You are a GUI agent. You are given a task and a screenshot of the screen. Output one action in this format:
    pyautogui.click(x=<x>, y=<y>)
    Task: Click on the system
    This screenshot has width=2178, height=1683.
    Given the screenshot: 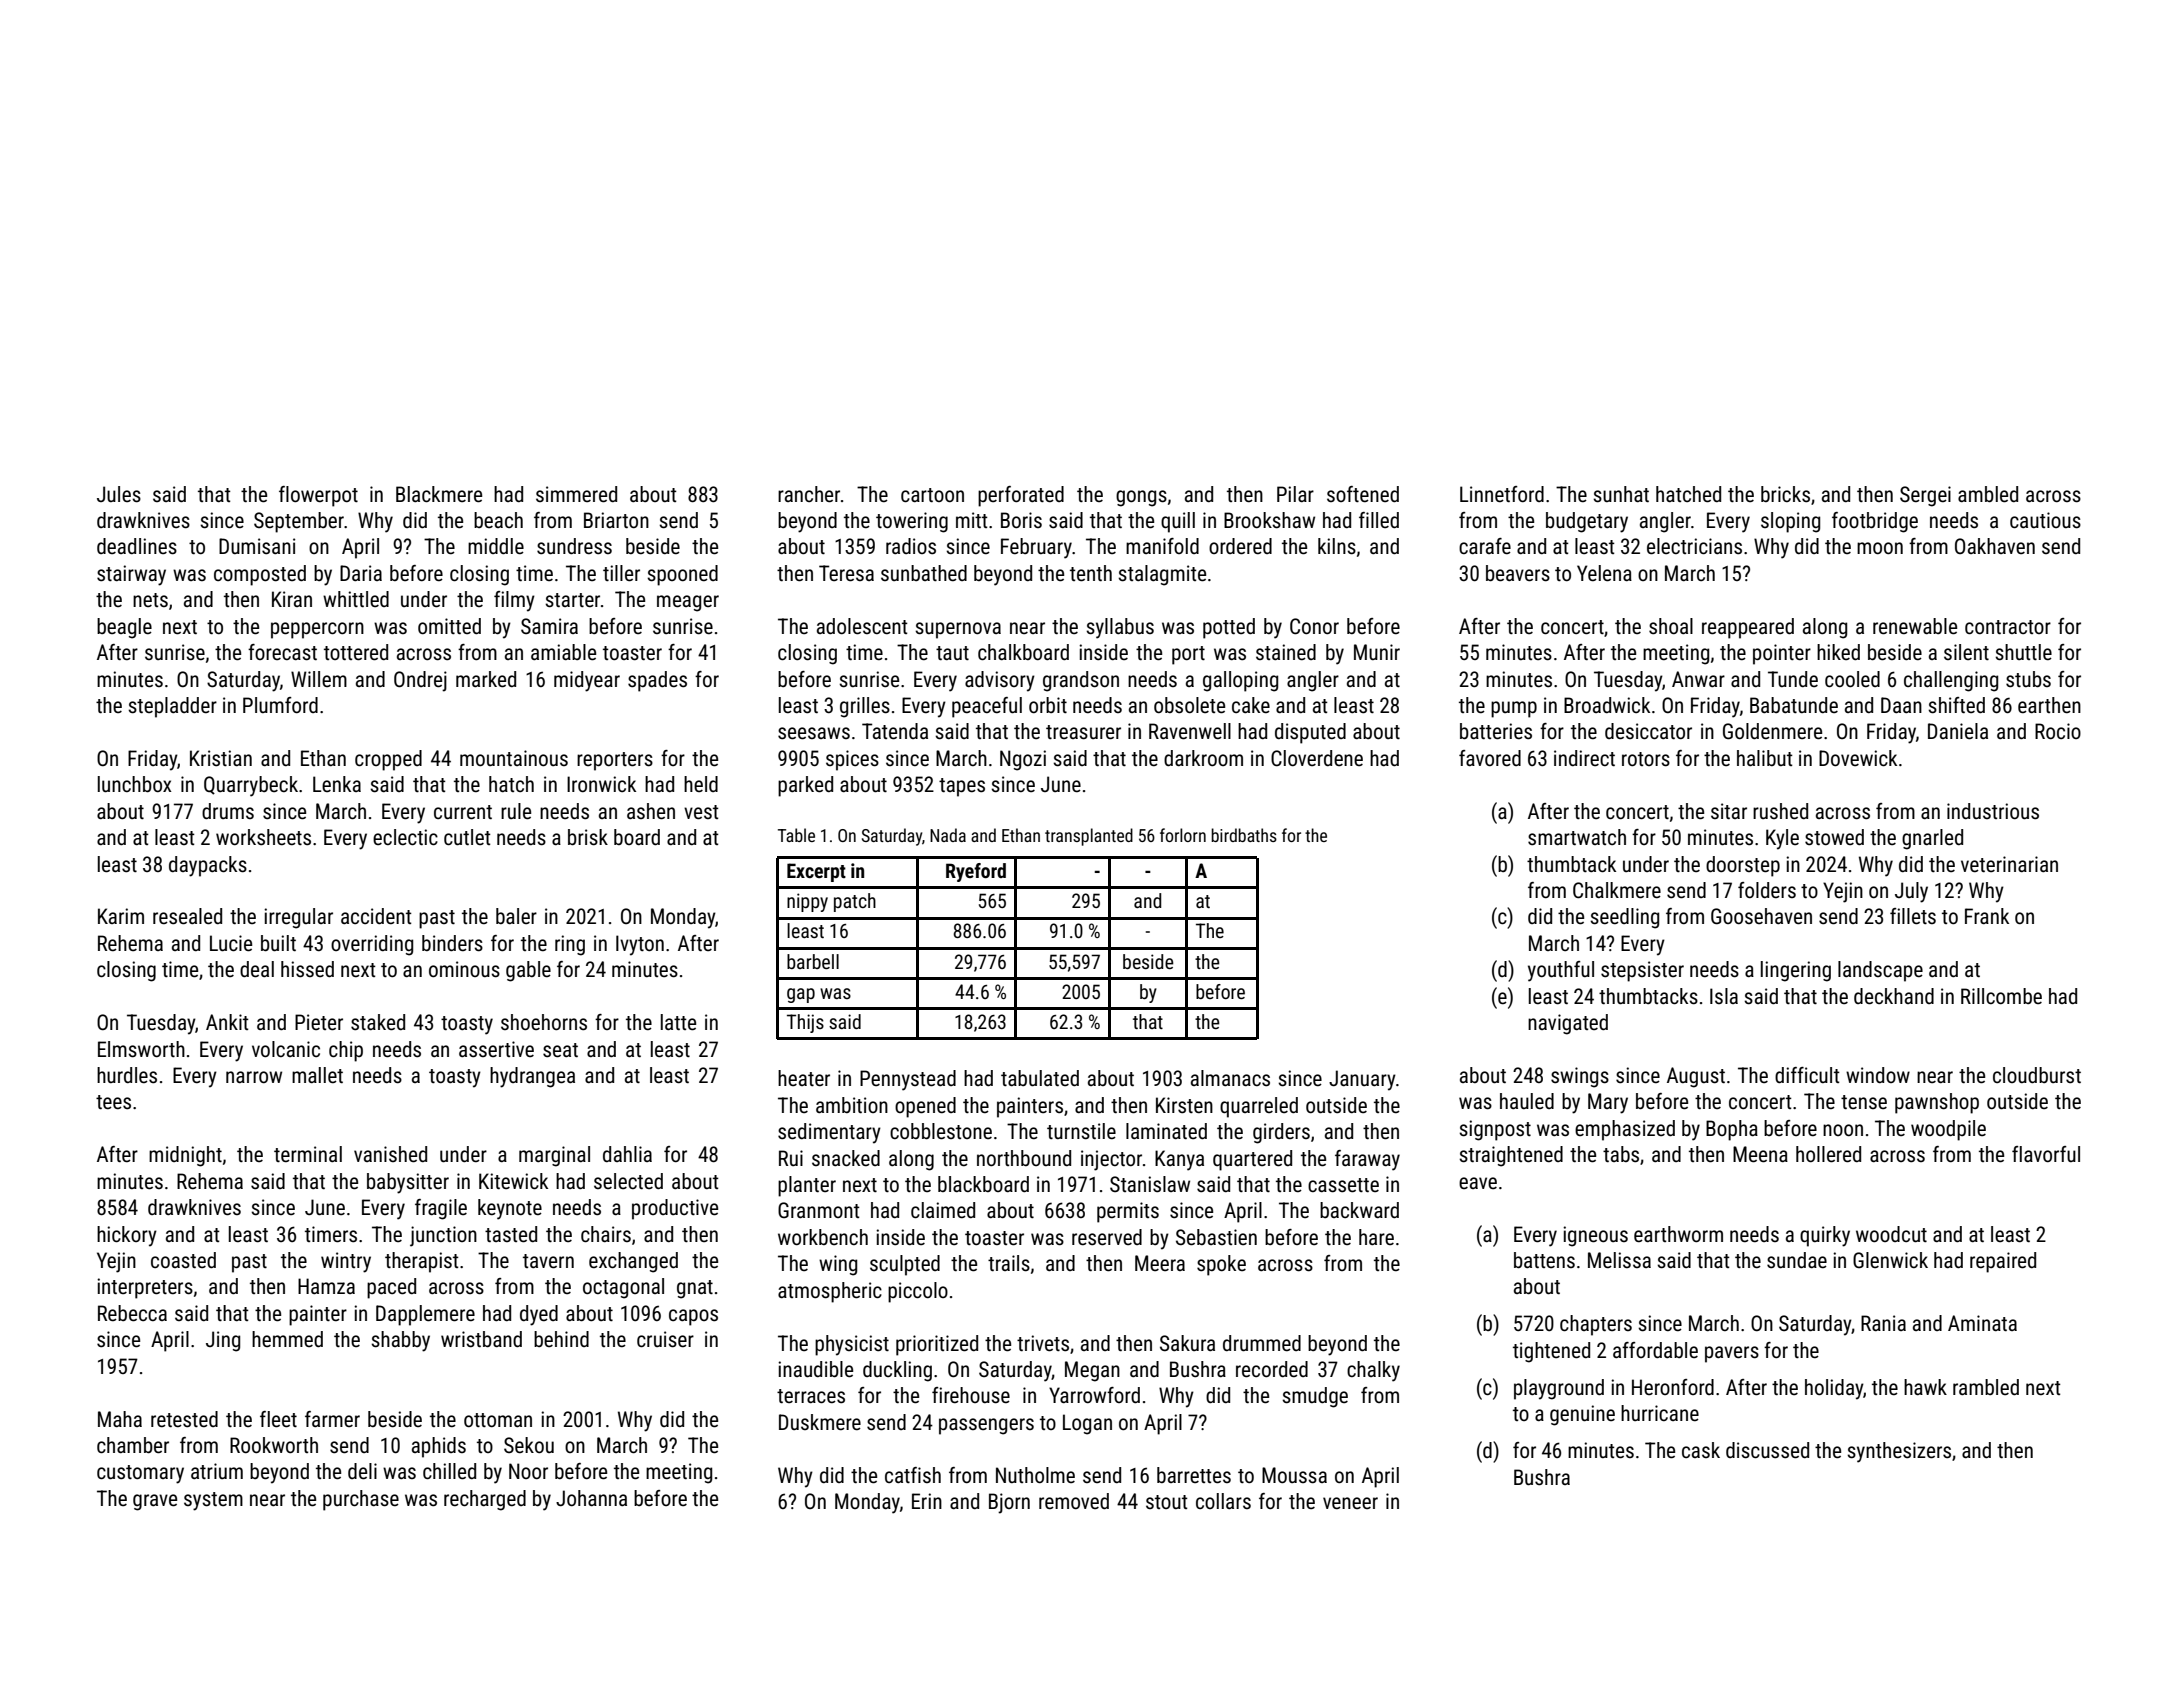 What is the action you would take?
    pyautogui.click(x=213, y=1501)
